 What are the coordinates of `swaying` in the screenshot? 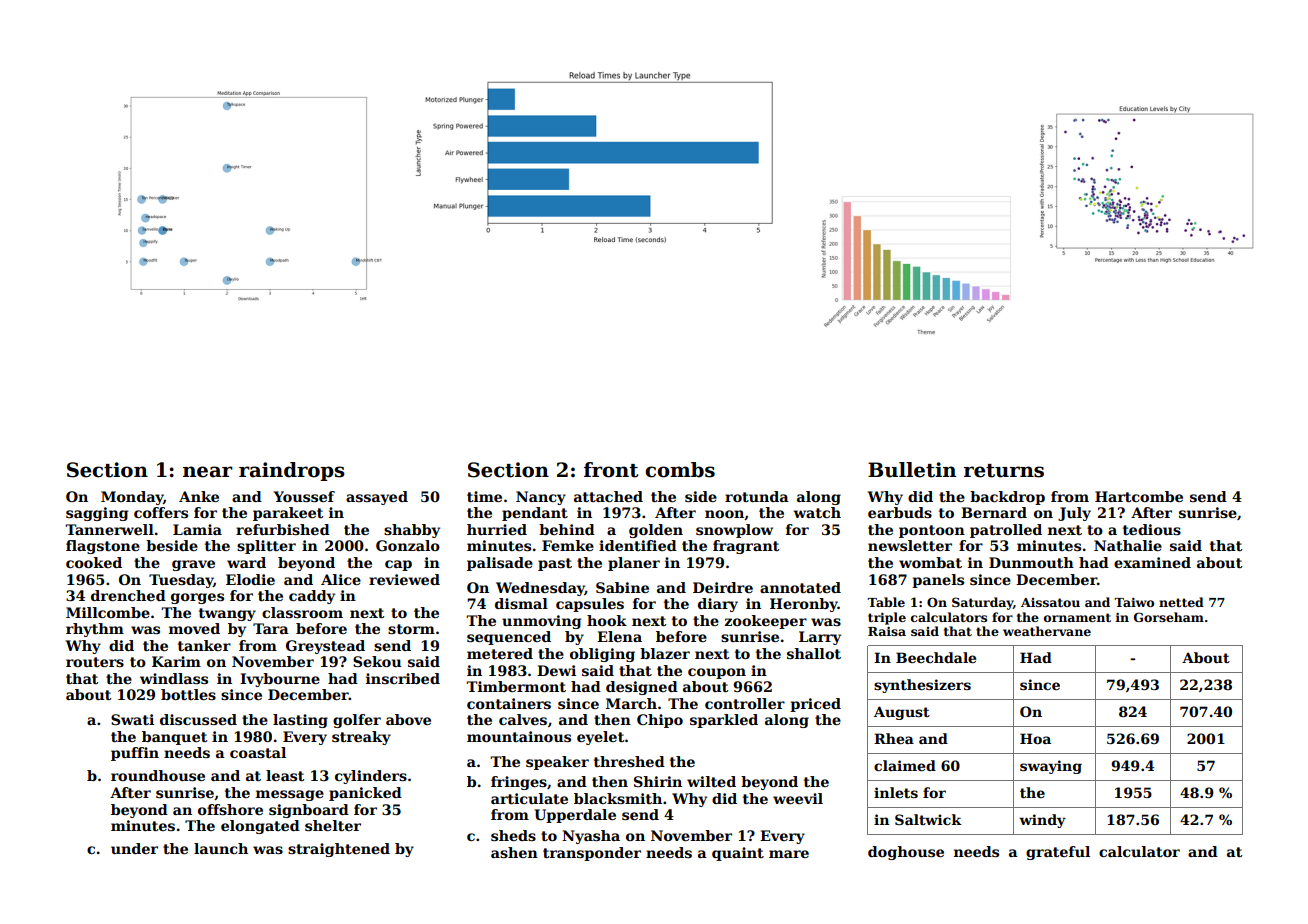 It's located at (1051, 767).
